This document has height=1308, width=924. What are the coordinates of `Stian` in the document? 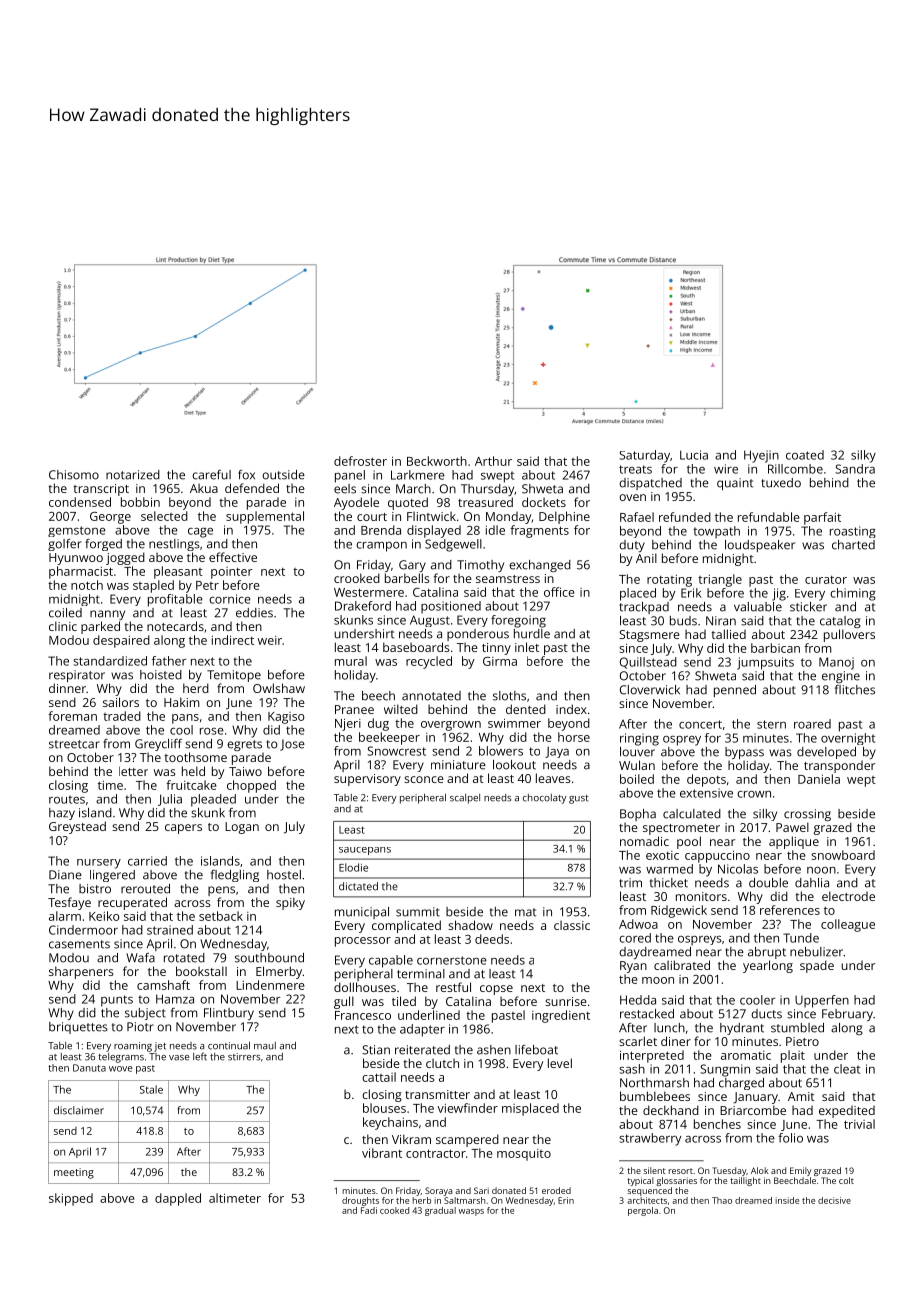 It's located at (376, 1050).
